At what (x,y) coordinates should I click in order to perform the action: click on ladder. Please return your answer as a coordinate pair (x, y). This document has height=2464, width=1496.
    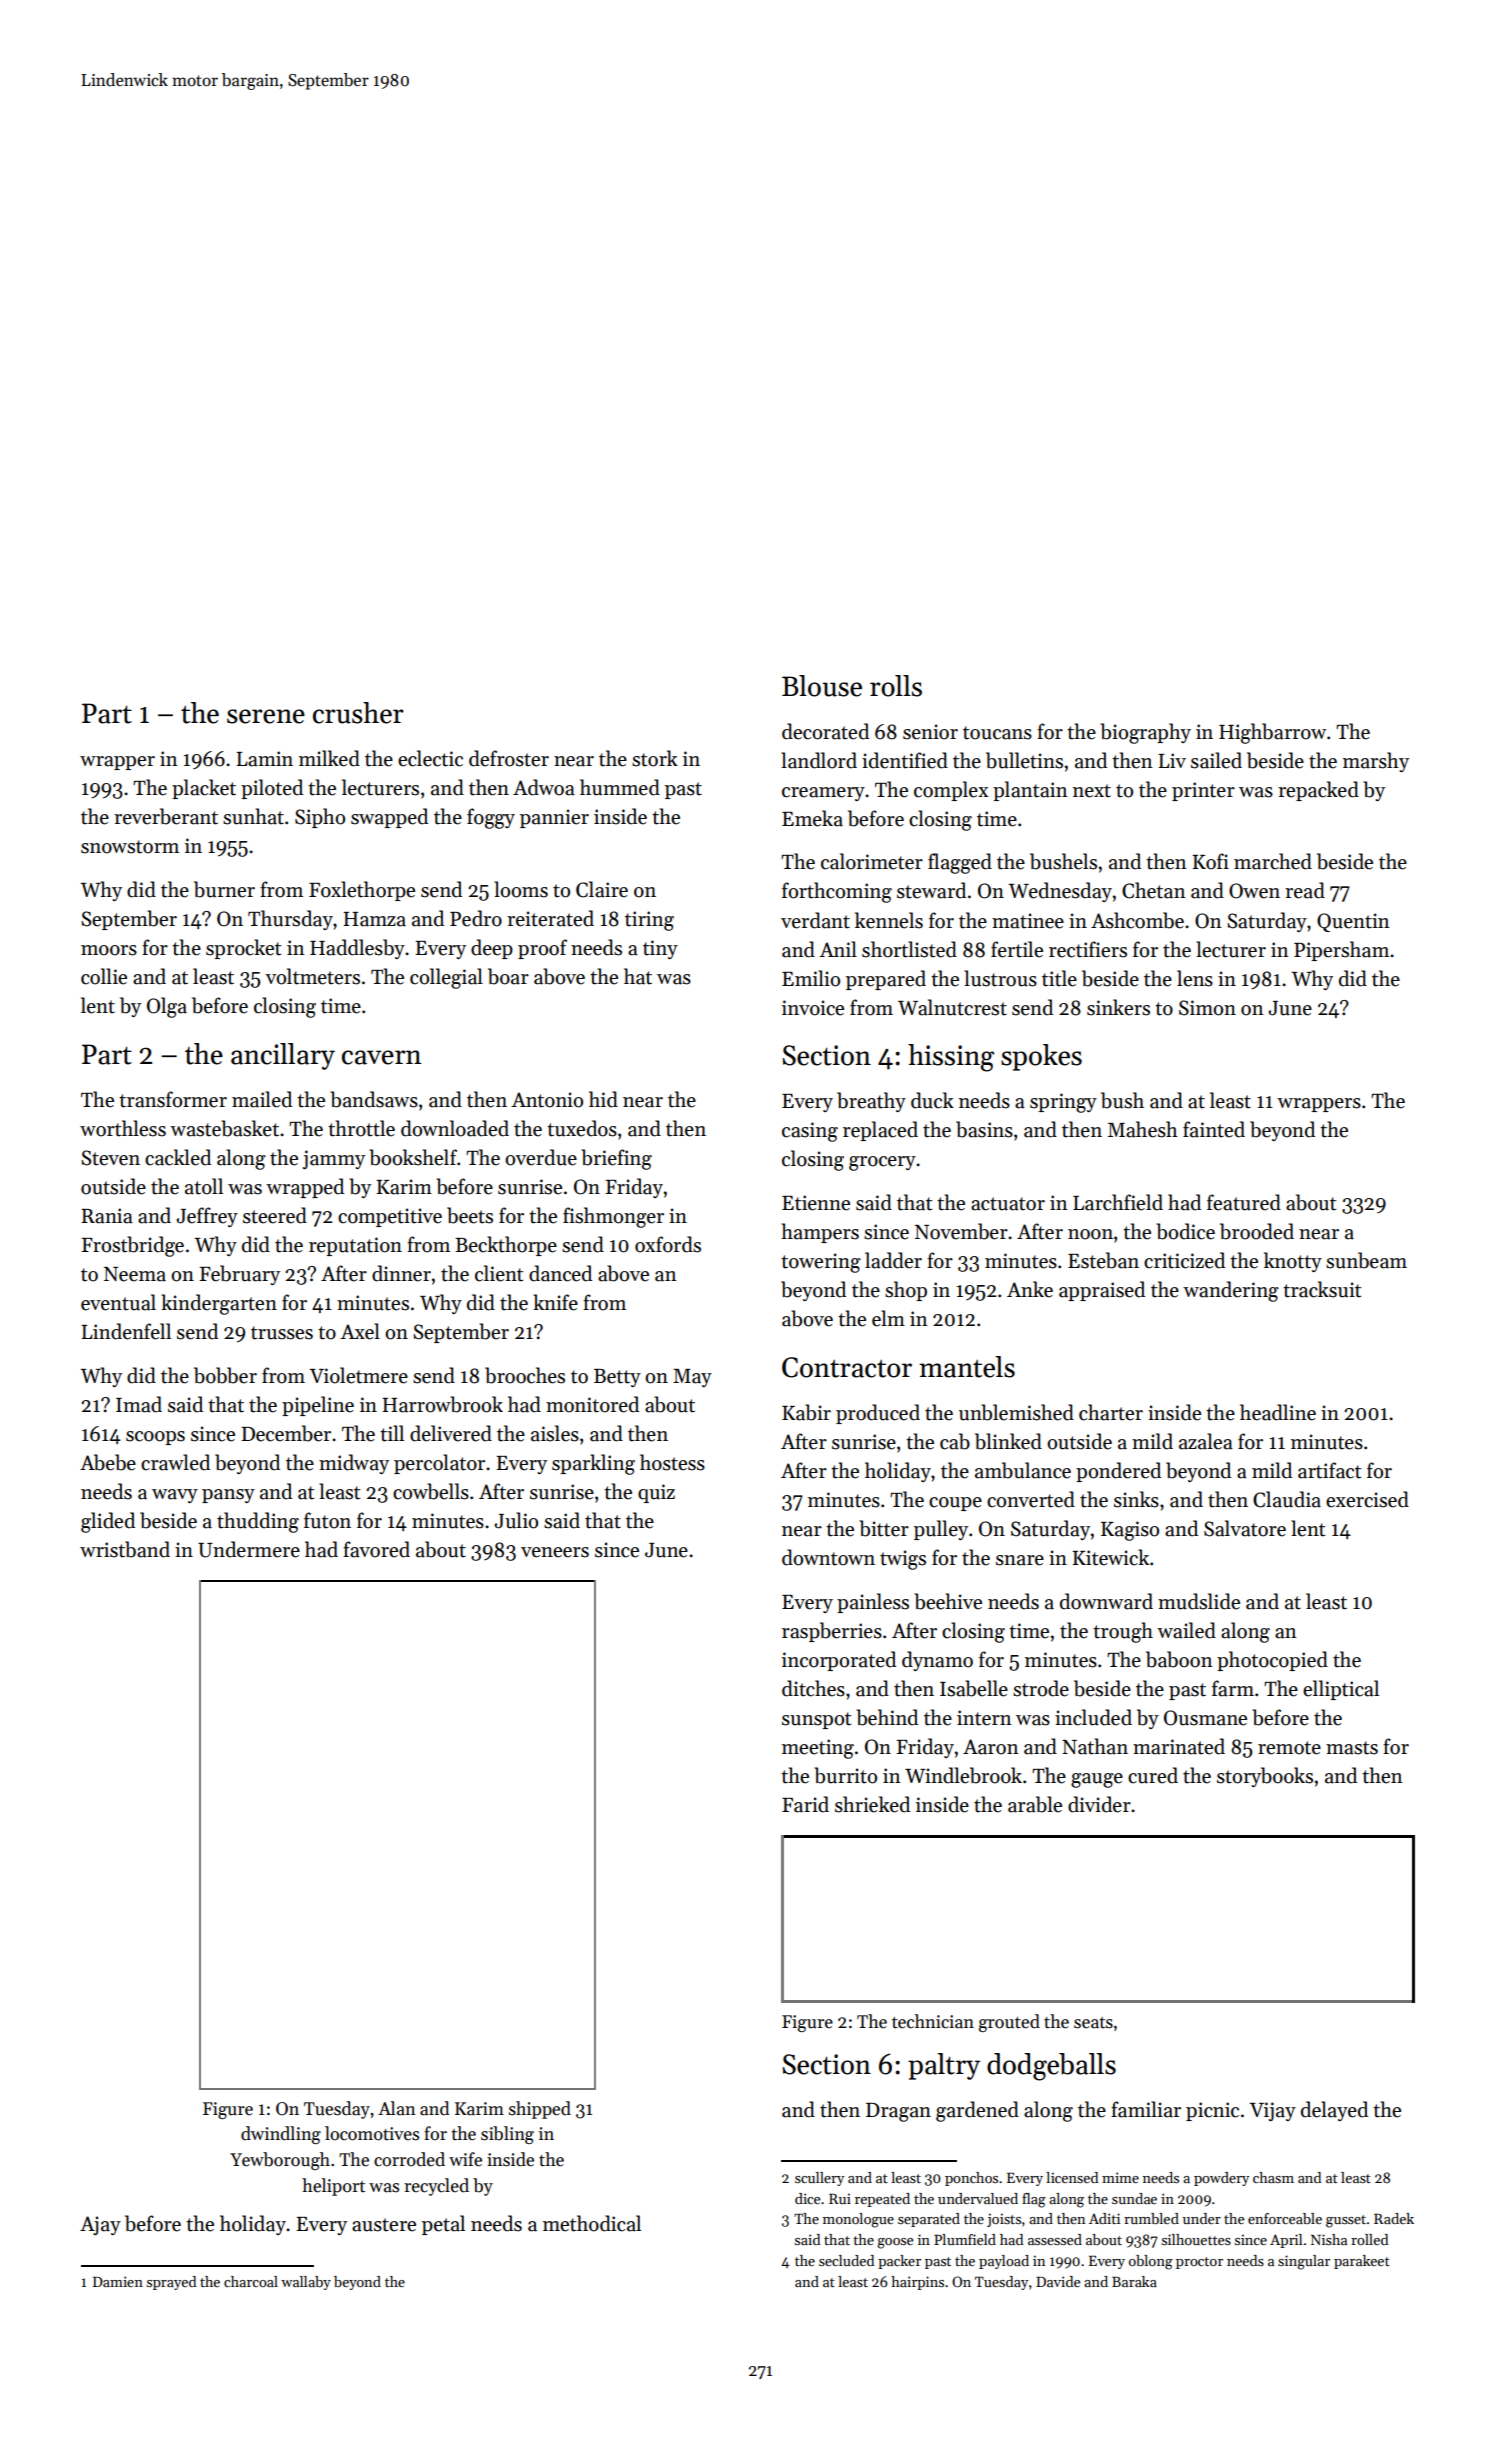
    Looking at the image, I should click on (893, 1260).
